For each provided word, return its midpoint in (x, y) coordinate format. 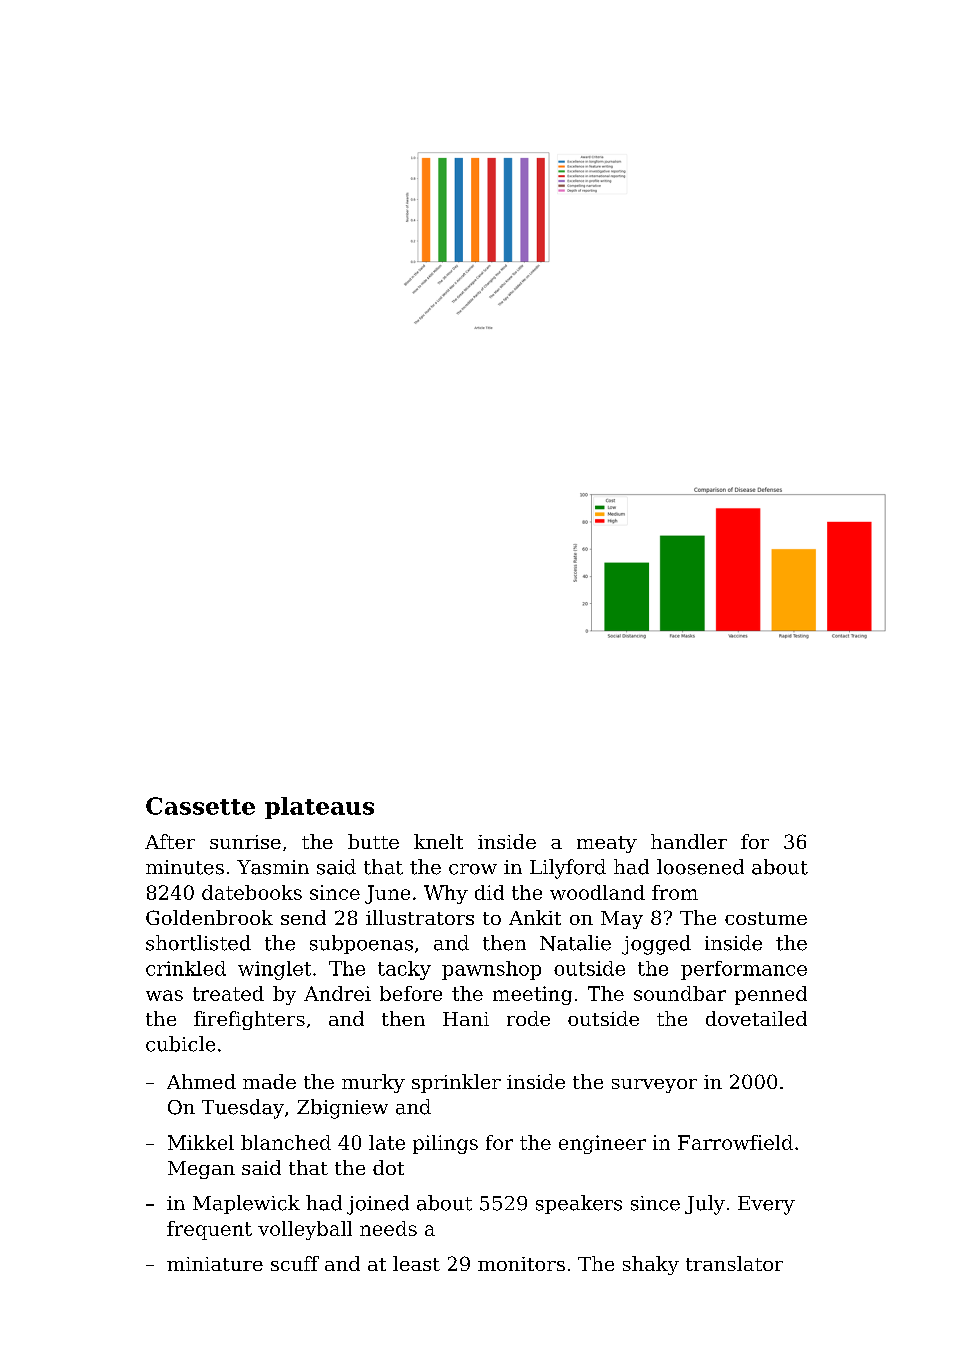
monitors (521, 1264)
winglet (274, 970)
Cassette (200, 806)
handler (689, 841)
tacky (404, 970)
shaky (651, 1265)
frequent (209, 1230)
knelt (438, 841)
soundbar (680, 993)
